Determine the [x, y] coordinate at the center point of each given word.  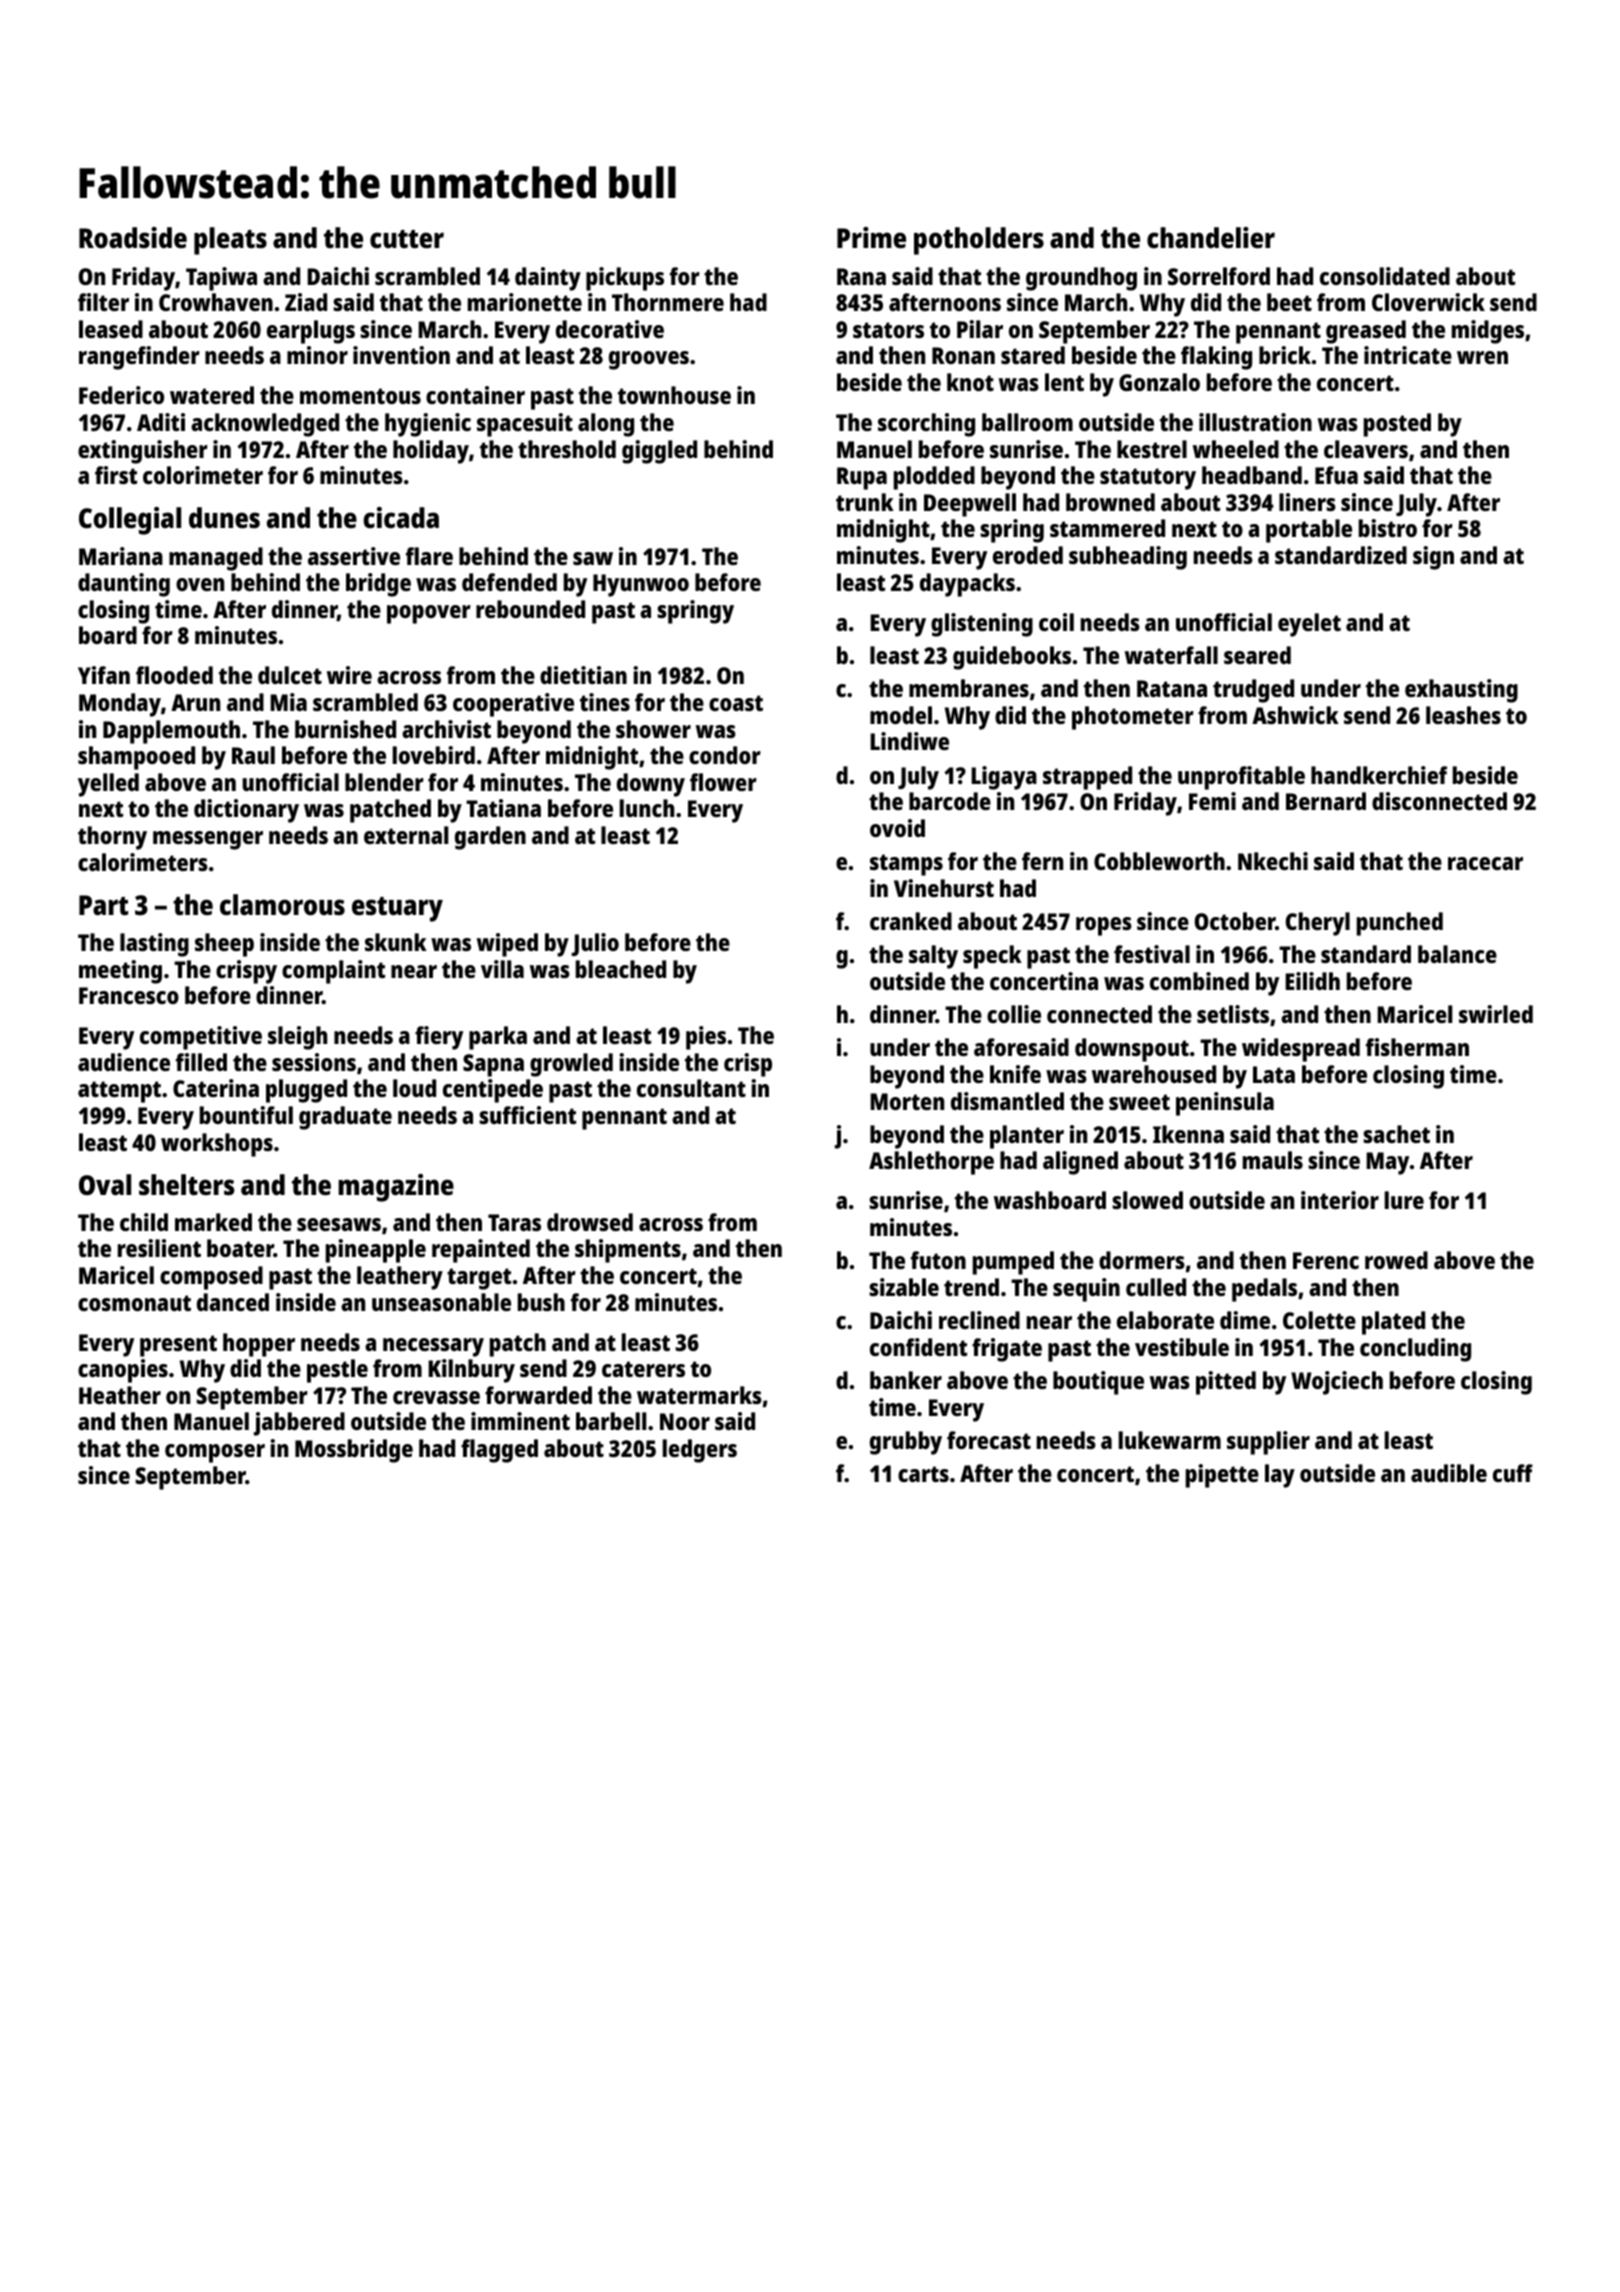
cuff [1513, 1473]
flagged [499, 1451]
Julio [595, 944]
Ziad [306, 302]
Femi [1212, 801]
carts [923, 1474]
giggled [659, 452]
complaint [333, 972]
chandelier [1211, 238]
